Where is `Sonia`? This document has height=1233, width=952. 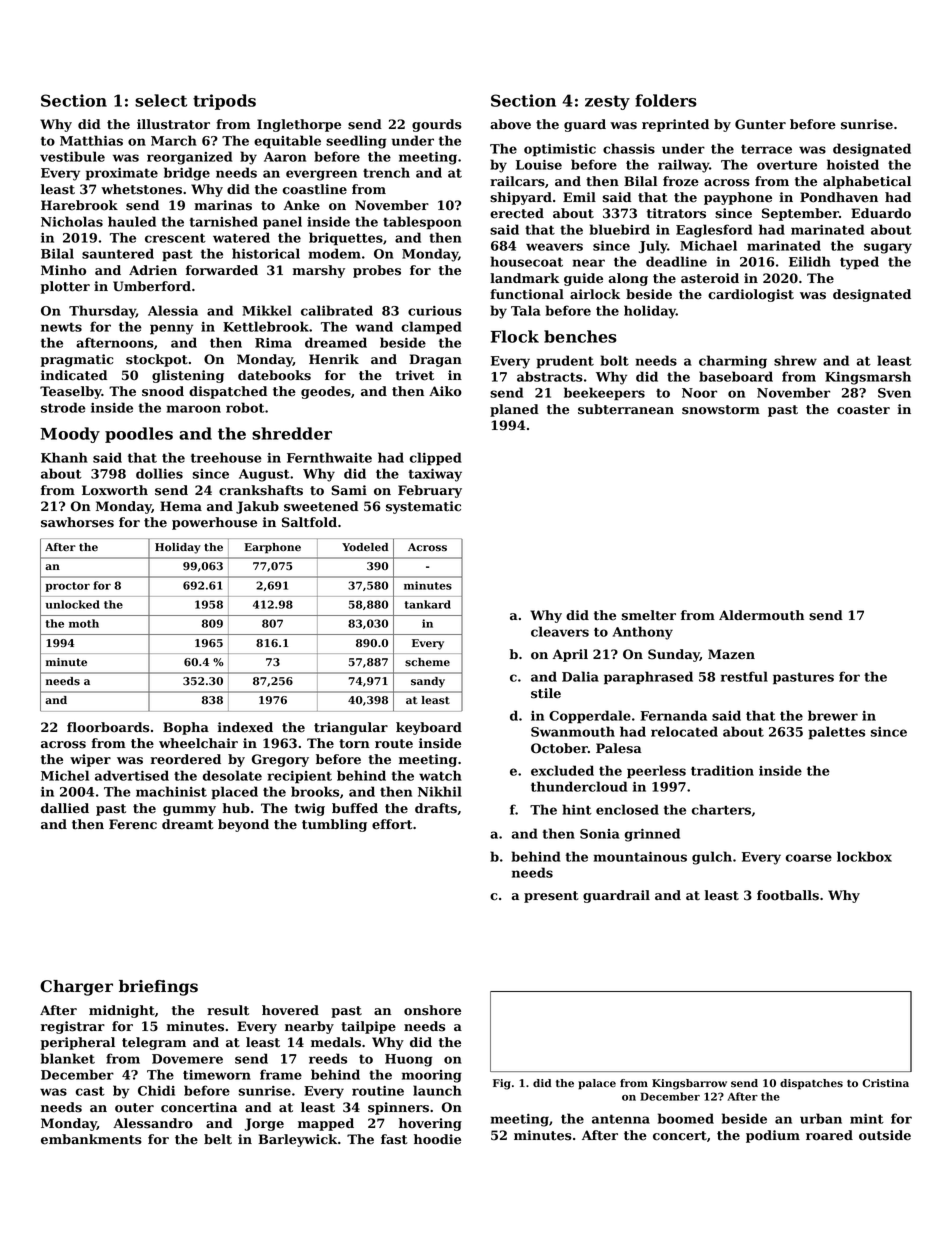
Sonia is located at coordinates (600, 834).
